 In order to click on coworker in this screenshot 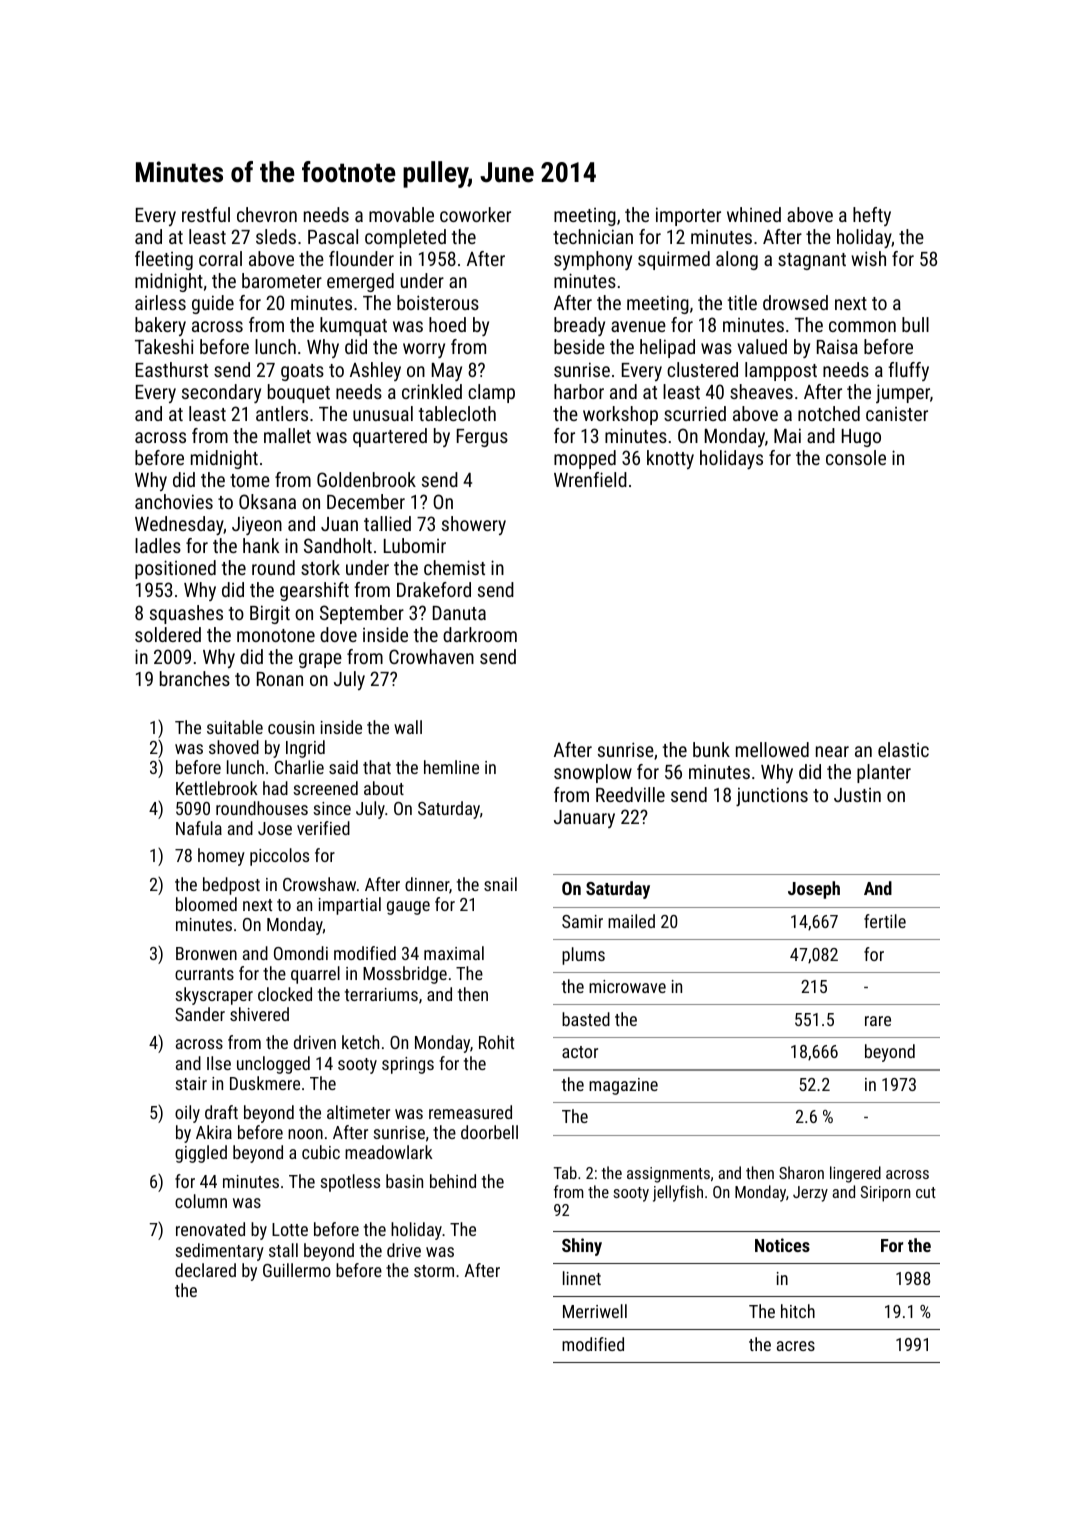, I will do `click(475, 214)`.
